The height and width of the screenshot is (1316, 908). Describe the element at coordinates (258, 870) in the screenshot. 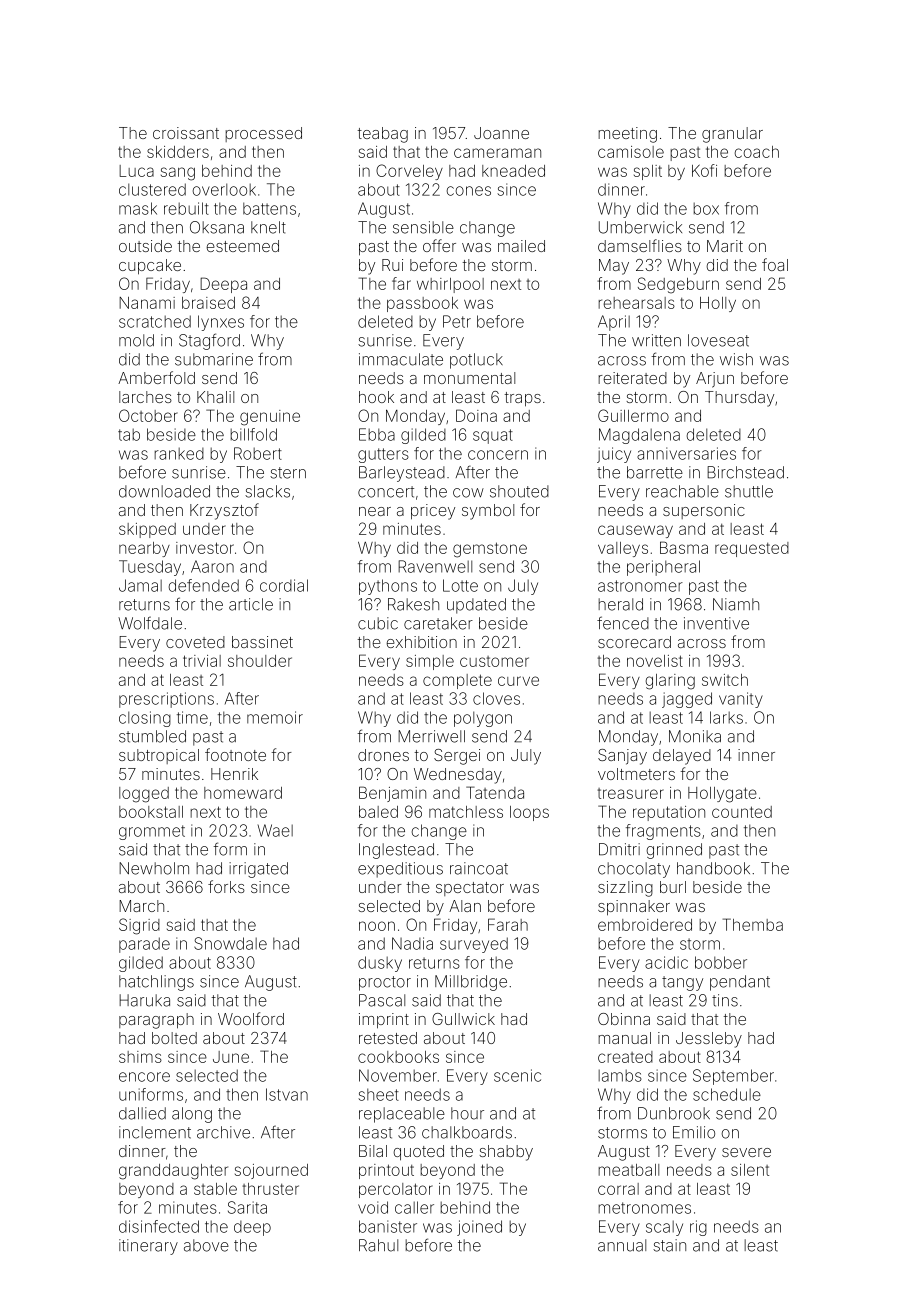

I see `irrigated` at that location.
